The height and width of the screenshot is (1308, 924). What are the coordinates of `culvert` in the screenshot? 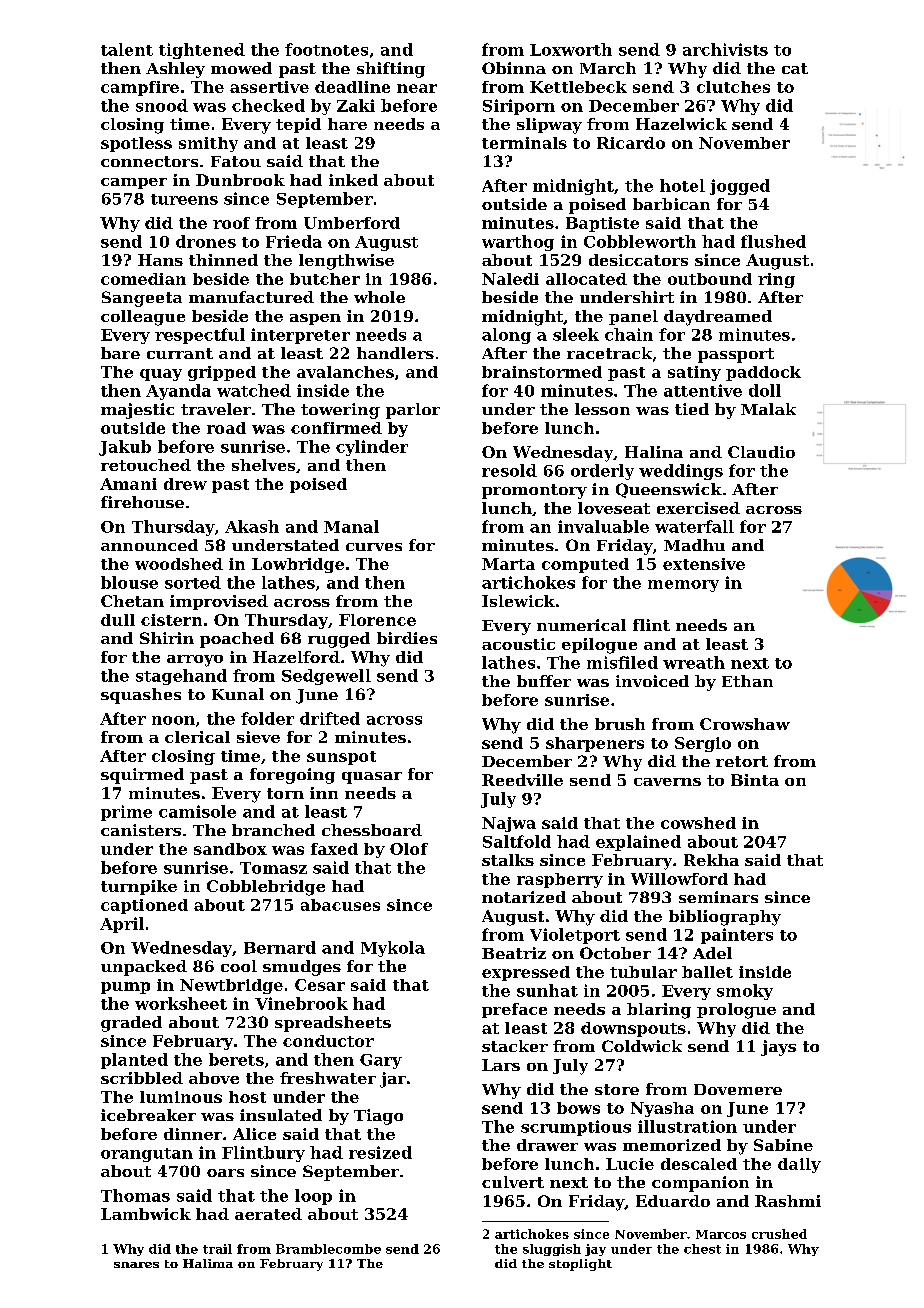 It's located at (513, 1182).
